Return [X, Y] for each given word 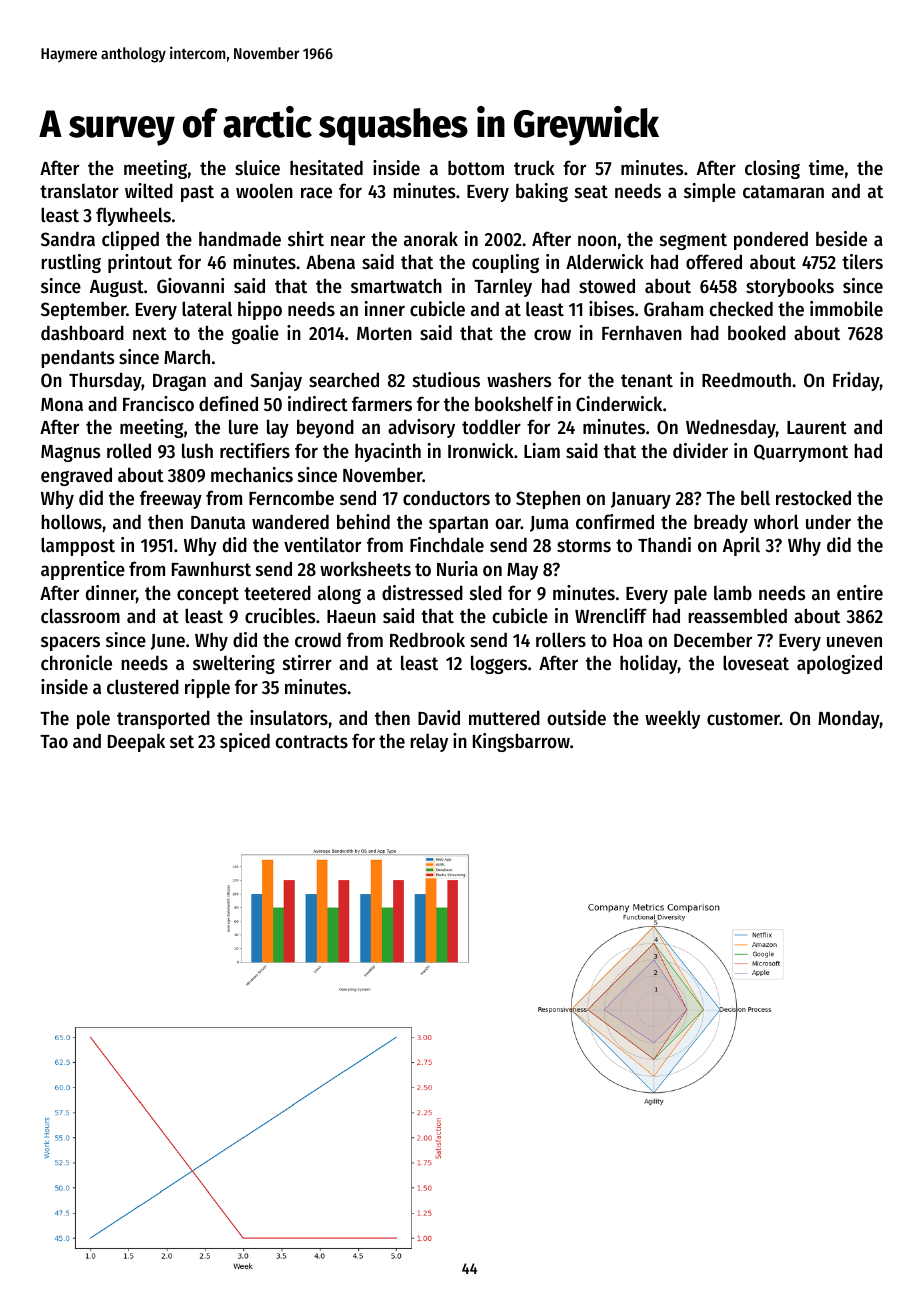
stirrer [307, 662]
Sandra [68, 238]
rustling [71, 263]
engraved [76, 476]
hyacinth [388, 452]
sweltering [234, 664]
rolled [129, 451]
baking [542, 192]
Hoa [628, 641]
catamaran [783, 192]
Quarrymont [801, 453]
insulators [289, 718]
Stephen [548, 500]
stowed [607, 286]
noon [597, 240]
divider [700, 451]
